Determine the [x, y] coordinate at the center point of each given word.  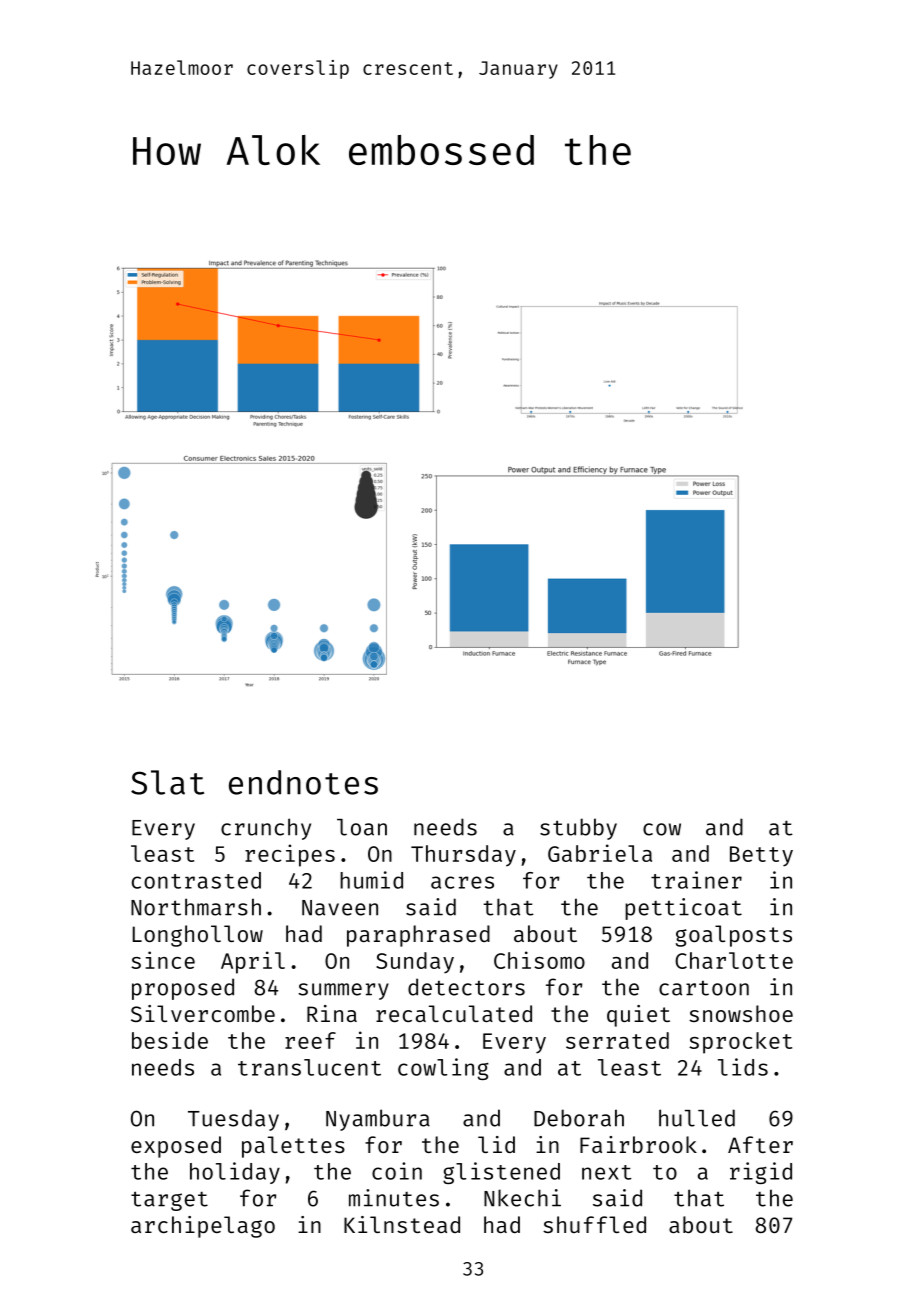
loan [362, 827]
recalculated [454, 1013]
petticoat [683, 909]
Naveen [340, 908]
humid [371, 880]
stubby [578, 829]
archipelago [203, 1227]
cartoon [704, 988]
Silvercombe [203, 1013]
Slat [167, 782]
